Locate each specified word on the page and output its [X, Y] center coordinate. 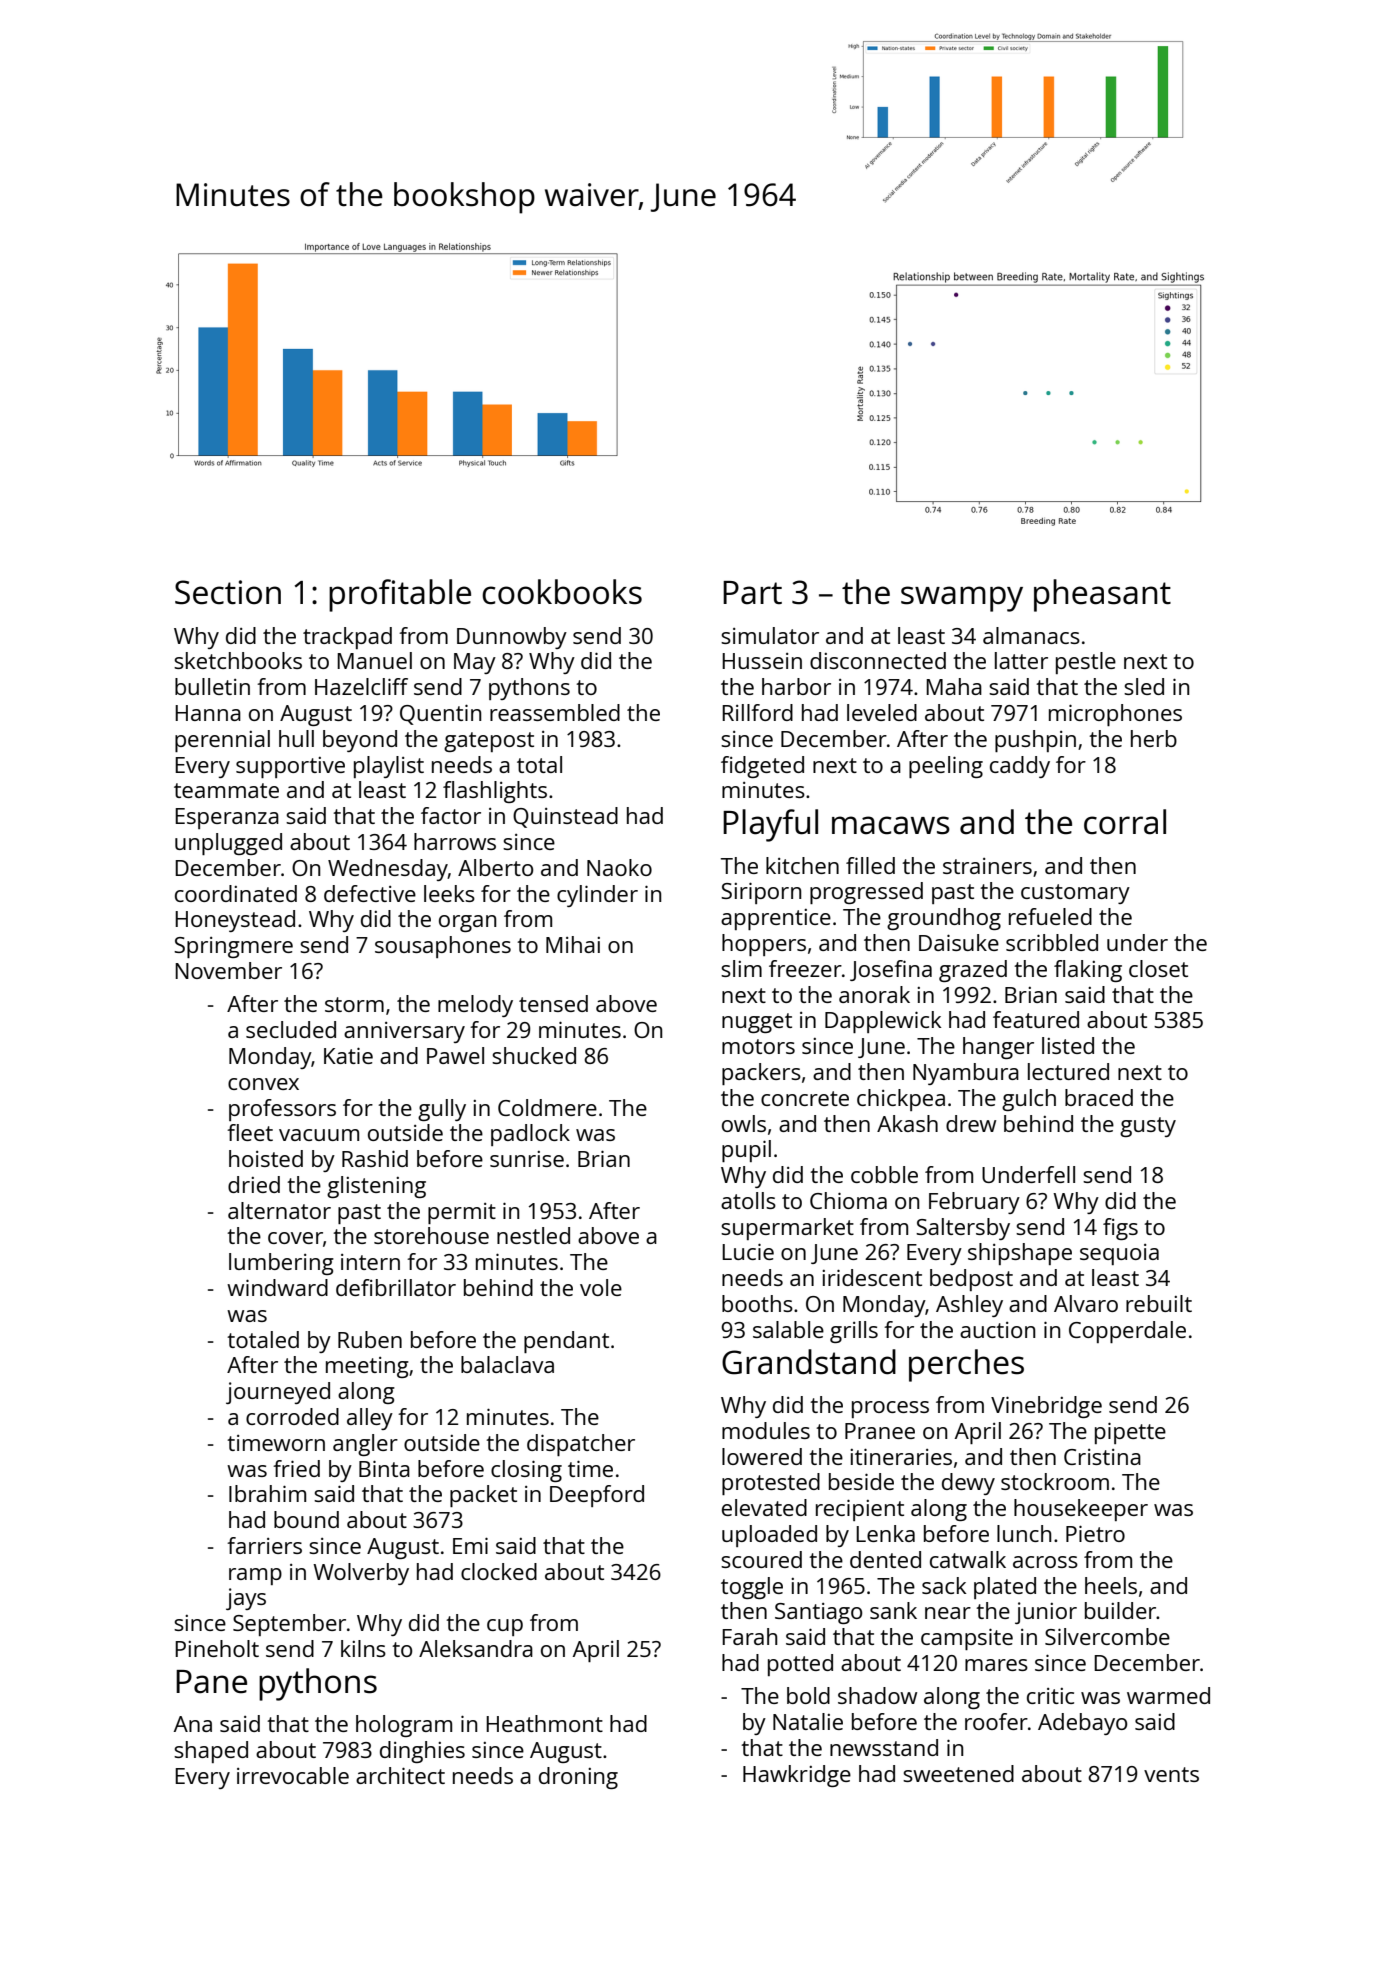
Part [752, 593]
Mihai [573, 944]
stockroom [1055, 1481]
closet [1158, 968]
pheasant [1102, 595]
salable [788, 1329]
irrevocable [293, 1775]
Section [228, 592]
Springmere [233, 947]
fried [296, 1468]
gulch [1029, 1100]
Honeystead [235, 921]
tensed [553, 1003]
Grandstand [809, 1362]
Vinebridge [1046, 1407]
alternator [279, 1210]
